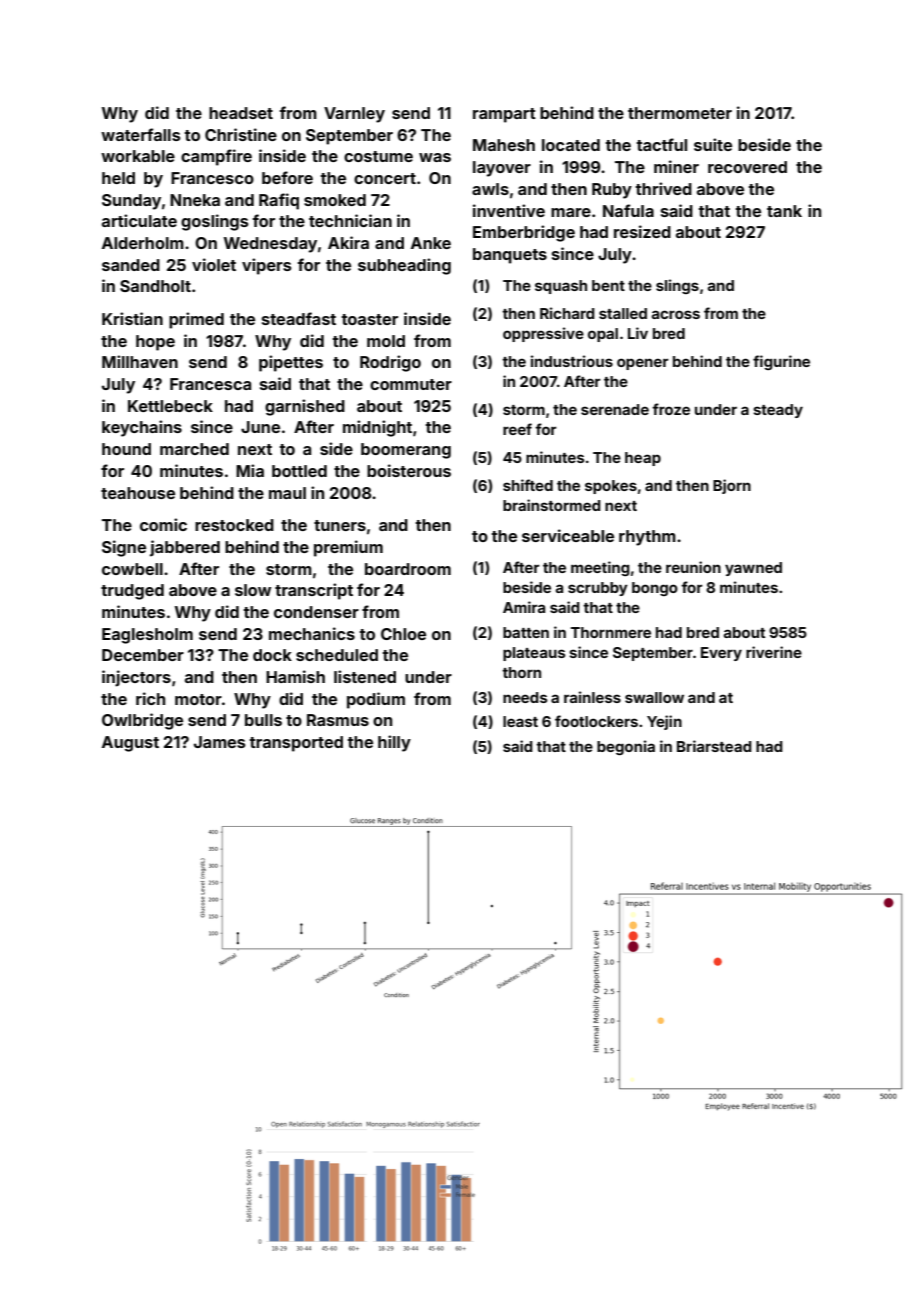 This image has width=924, height=1308. Describe the element at coordinates (504, 115) in the image. I see `rampart` at that location.
